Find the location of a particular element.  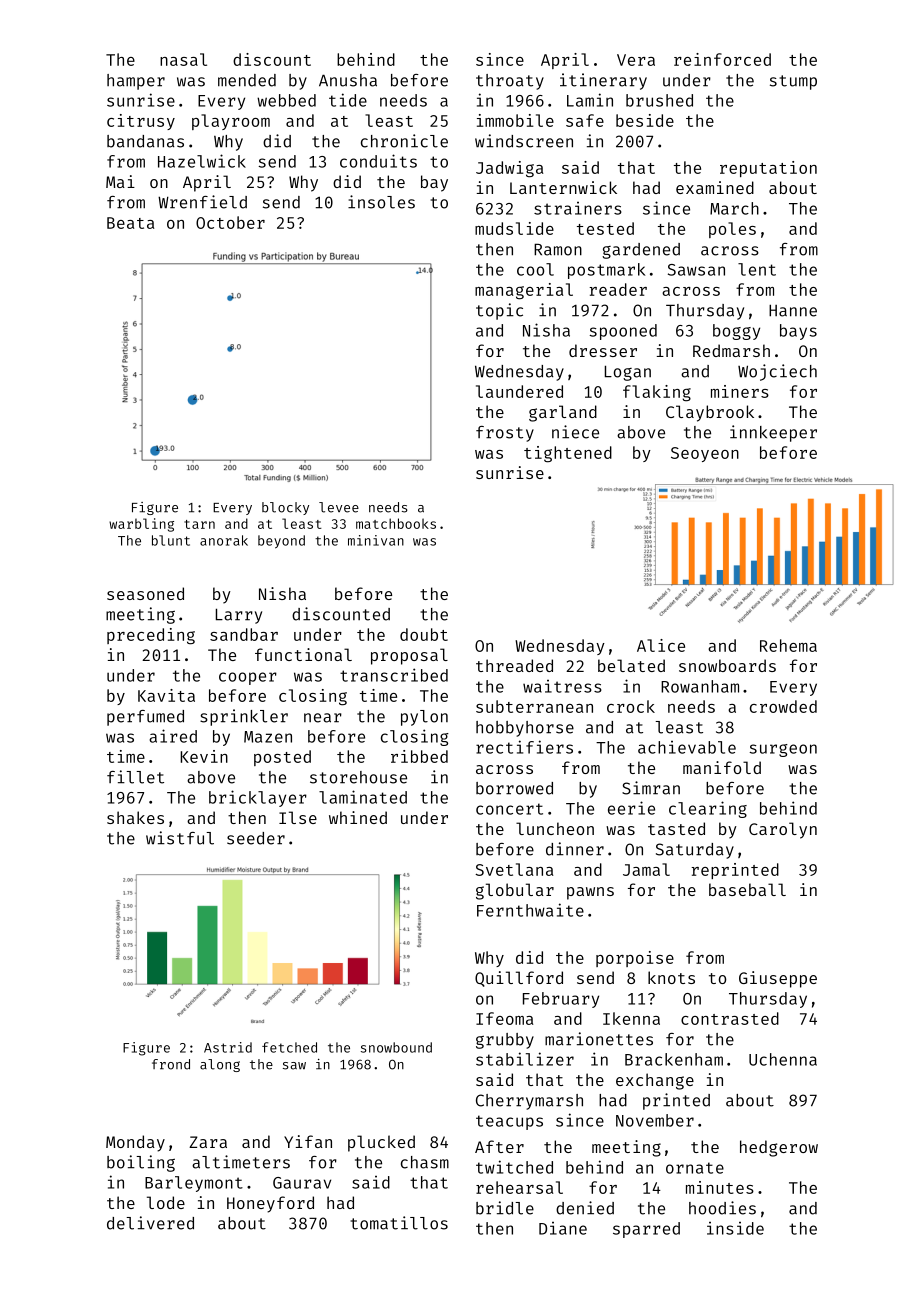

immobile is located at coordinates (515, 120).
